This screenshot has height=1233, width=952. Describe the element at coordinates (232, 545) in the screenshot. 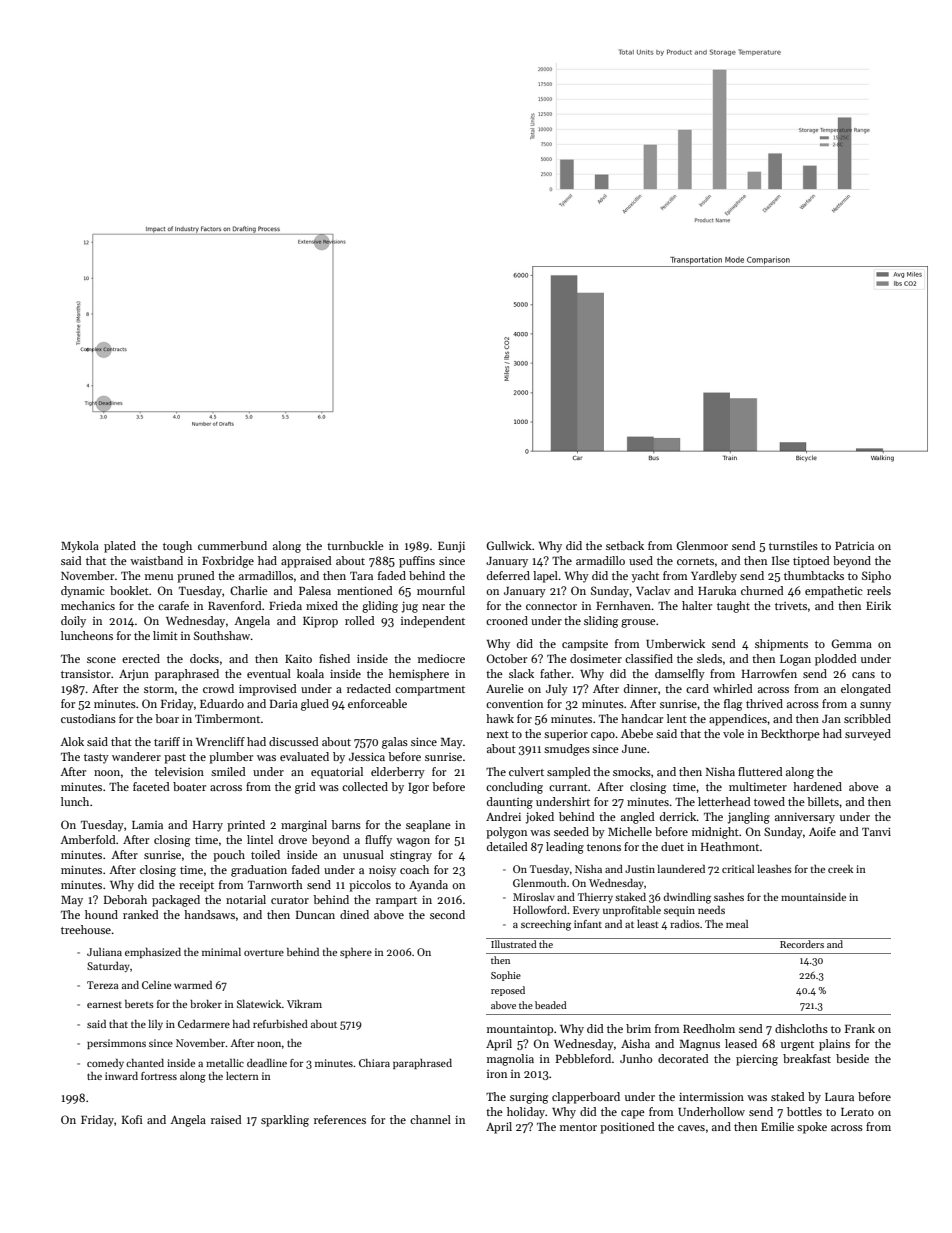

I see `cummerbund` at that location.
